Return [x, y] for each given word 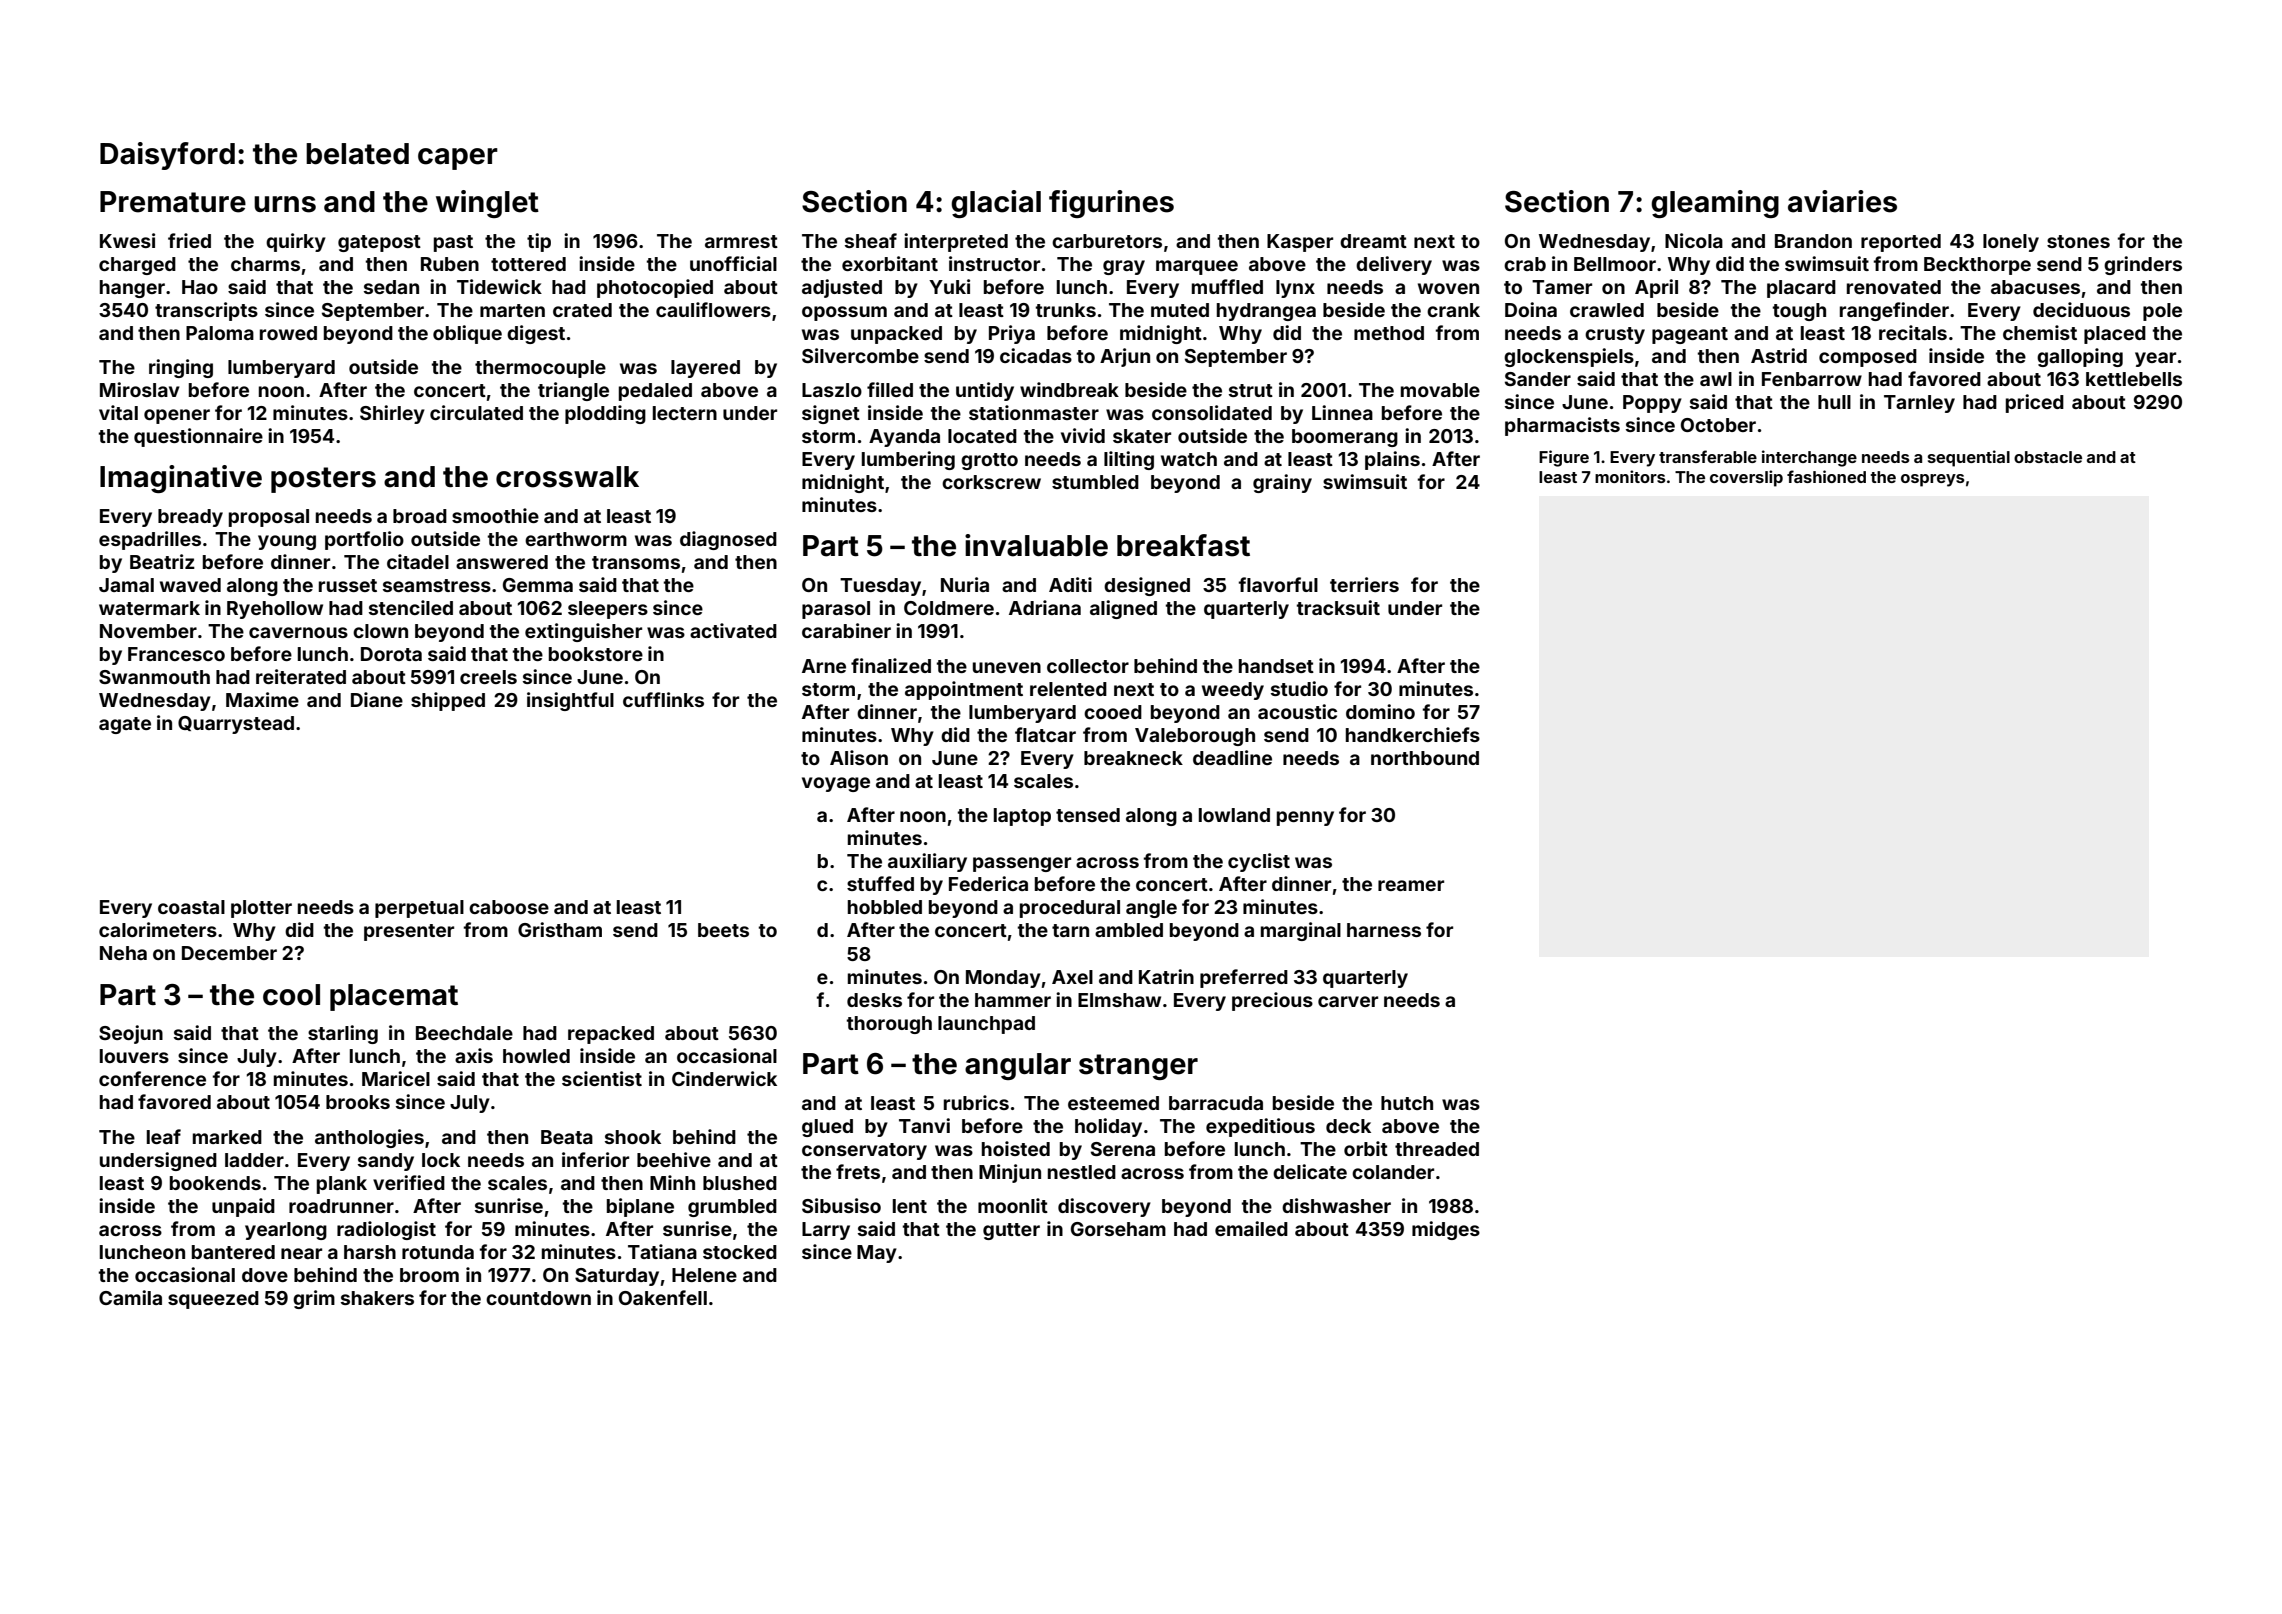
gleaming [1715, 204]
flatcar [1045, 734]
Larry [826, 1231]
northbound [1425, 758]
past [453, 243]
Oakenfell [663, 1297]
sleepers [608, 610]
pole [2162, 312]
